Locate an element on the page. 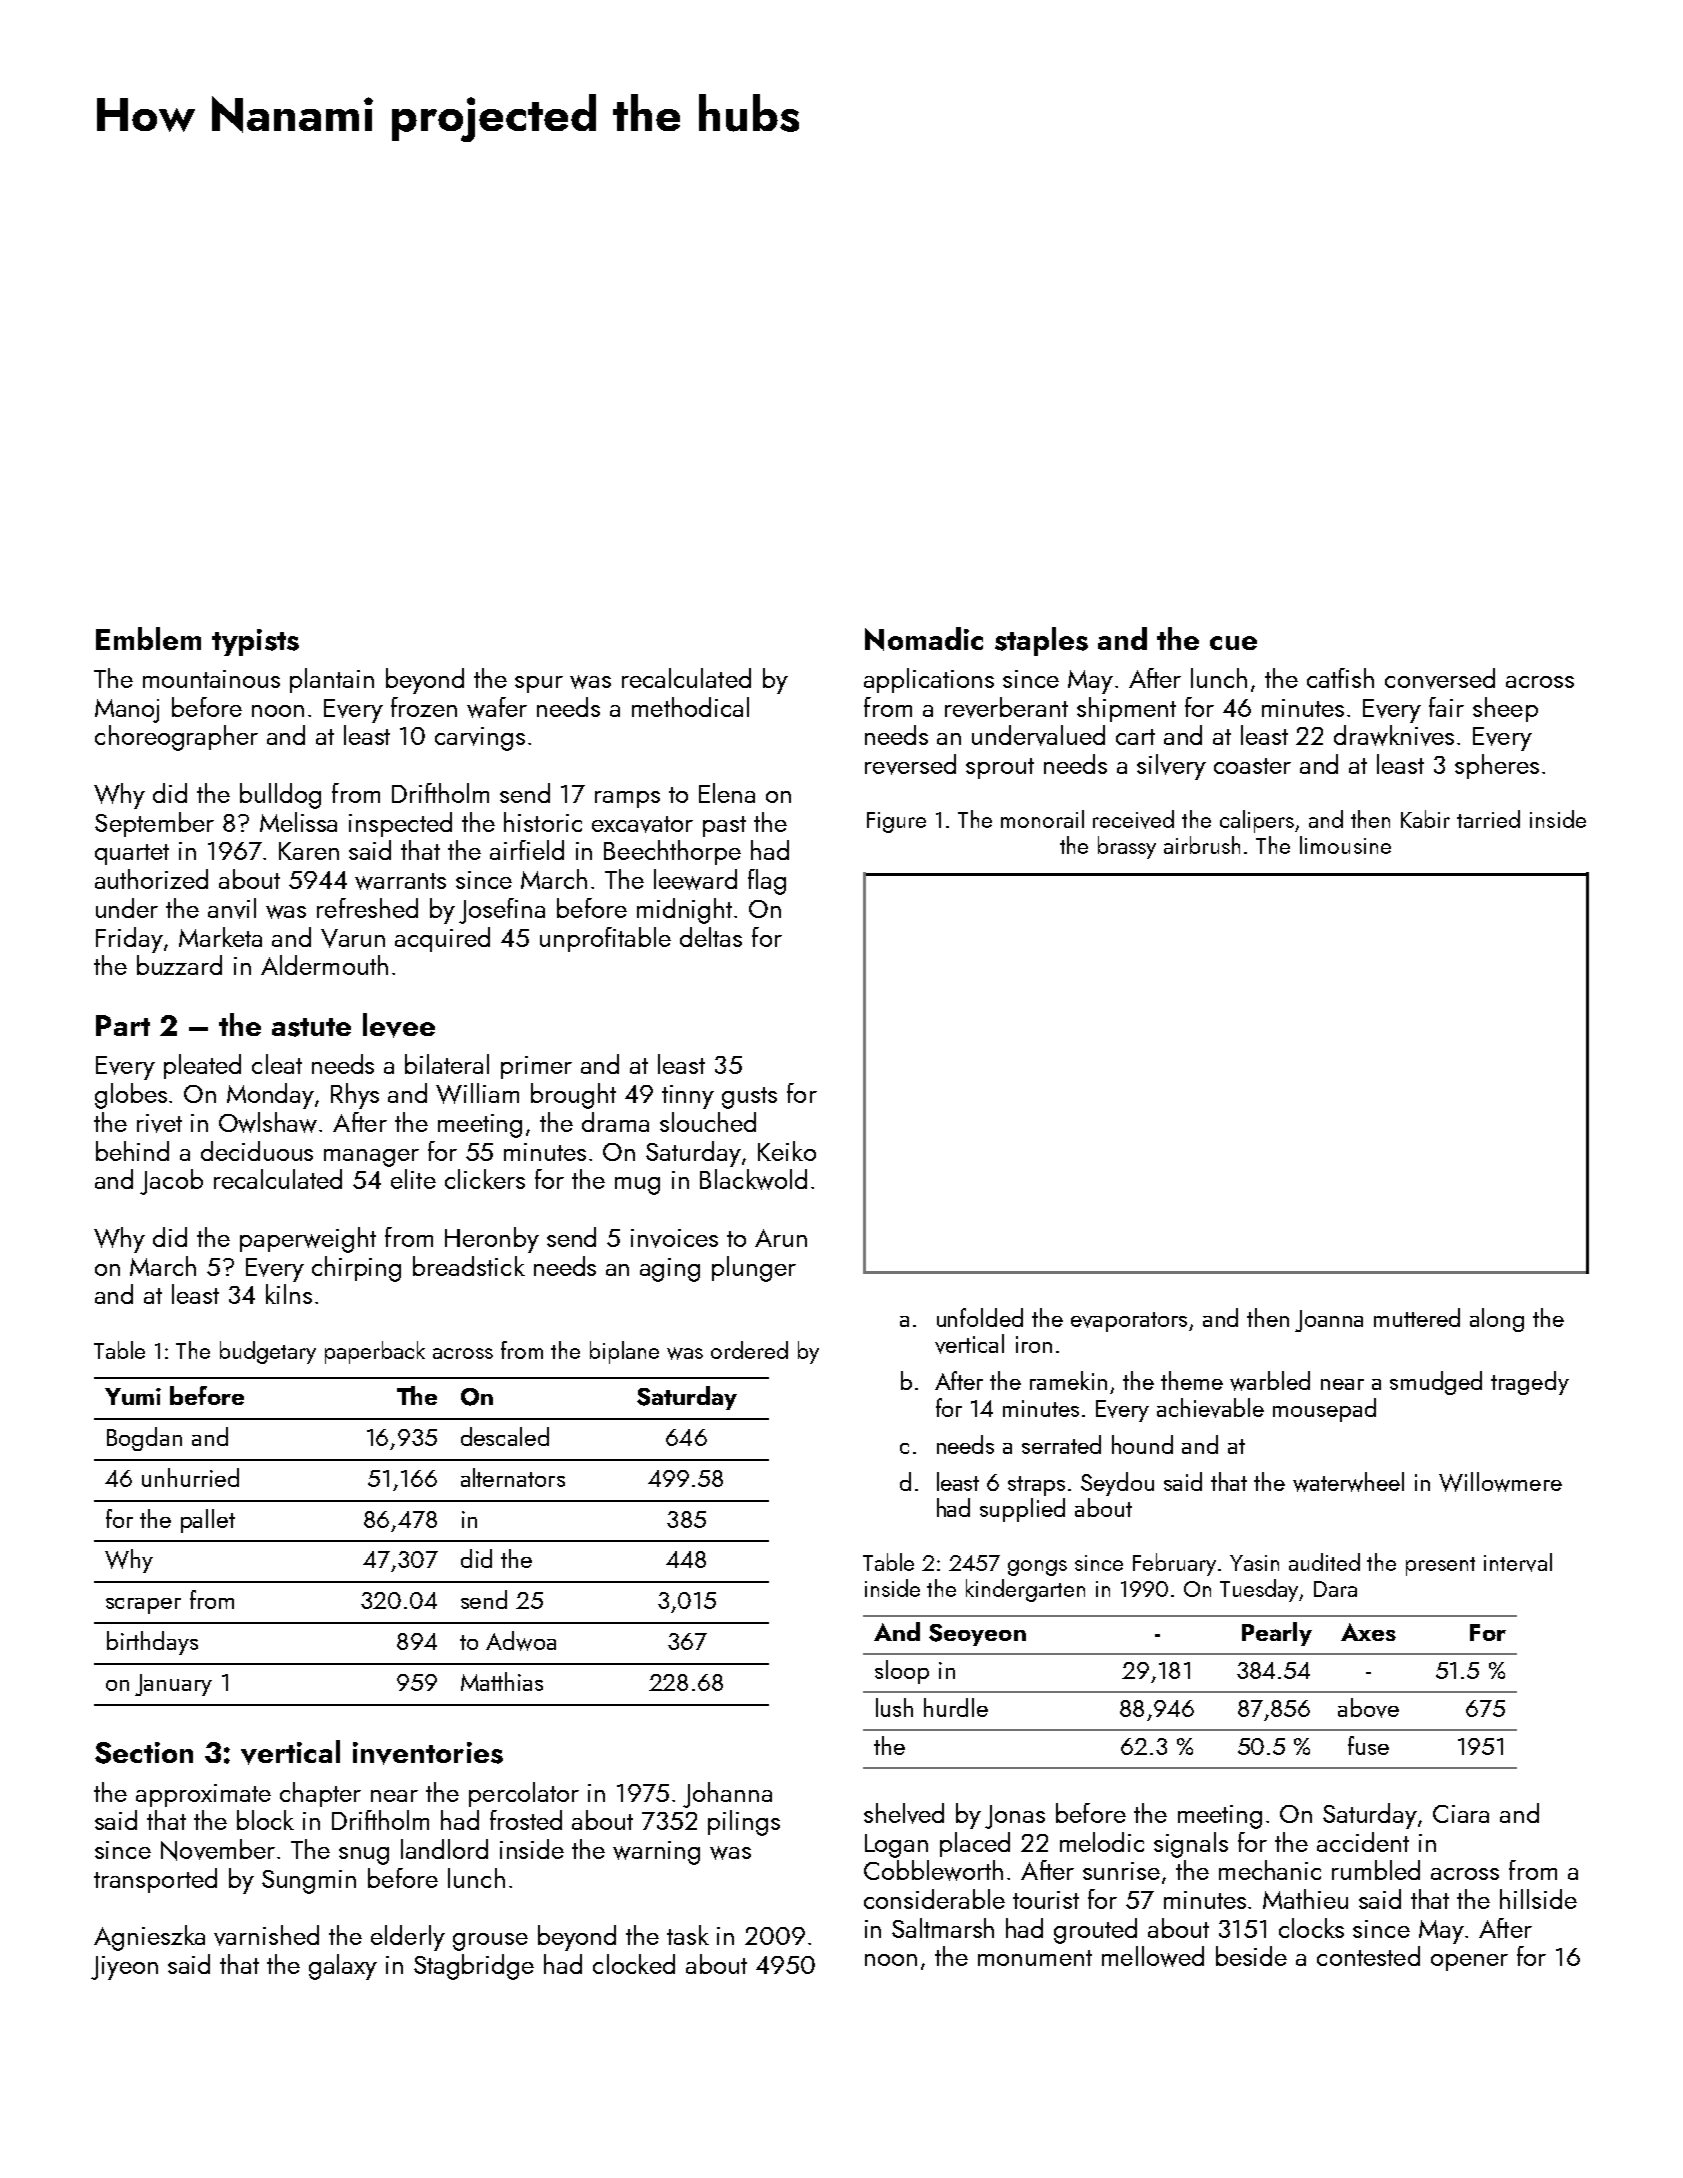 The width and height of the image is (1683, 2178). methodical is located at coordinates (690, 707).
